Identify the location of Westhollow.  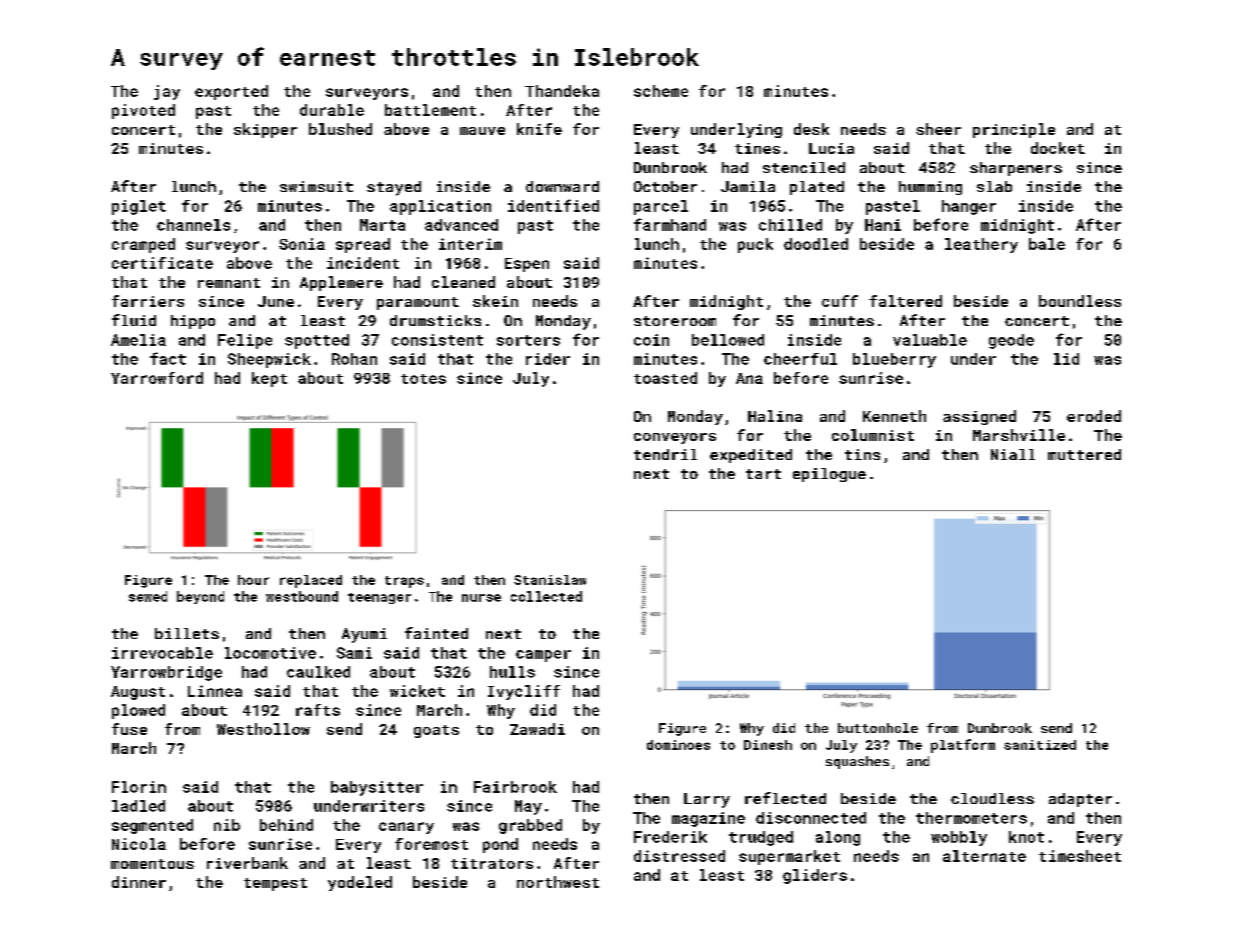
(263, 729).
